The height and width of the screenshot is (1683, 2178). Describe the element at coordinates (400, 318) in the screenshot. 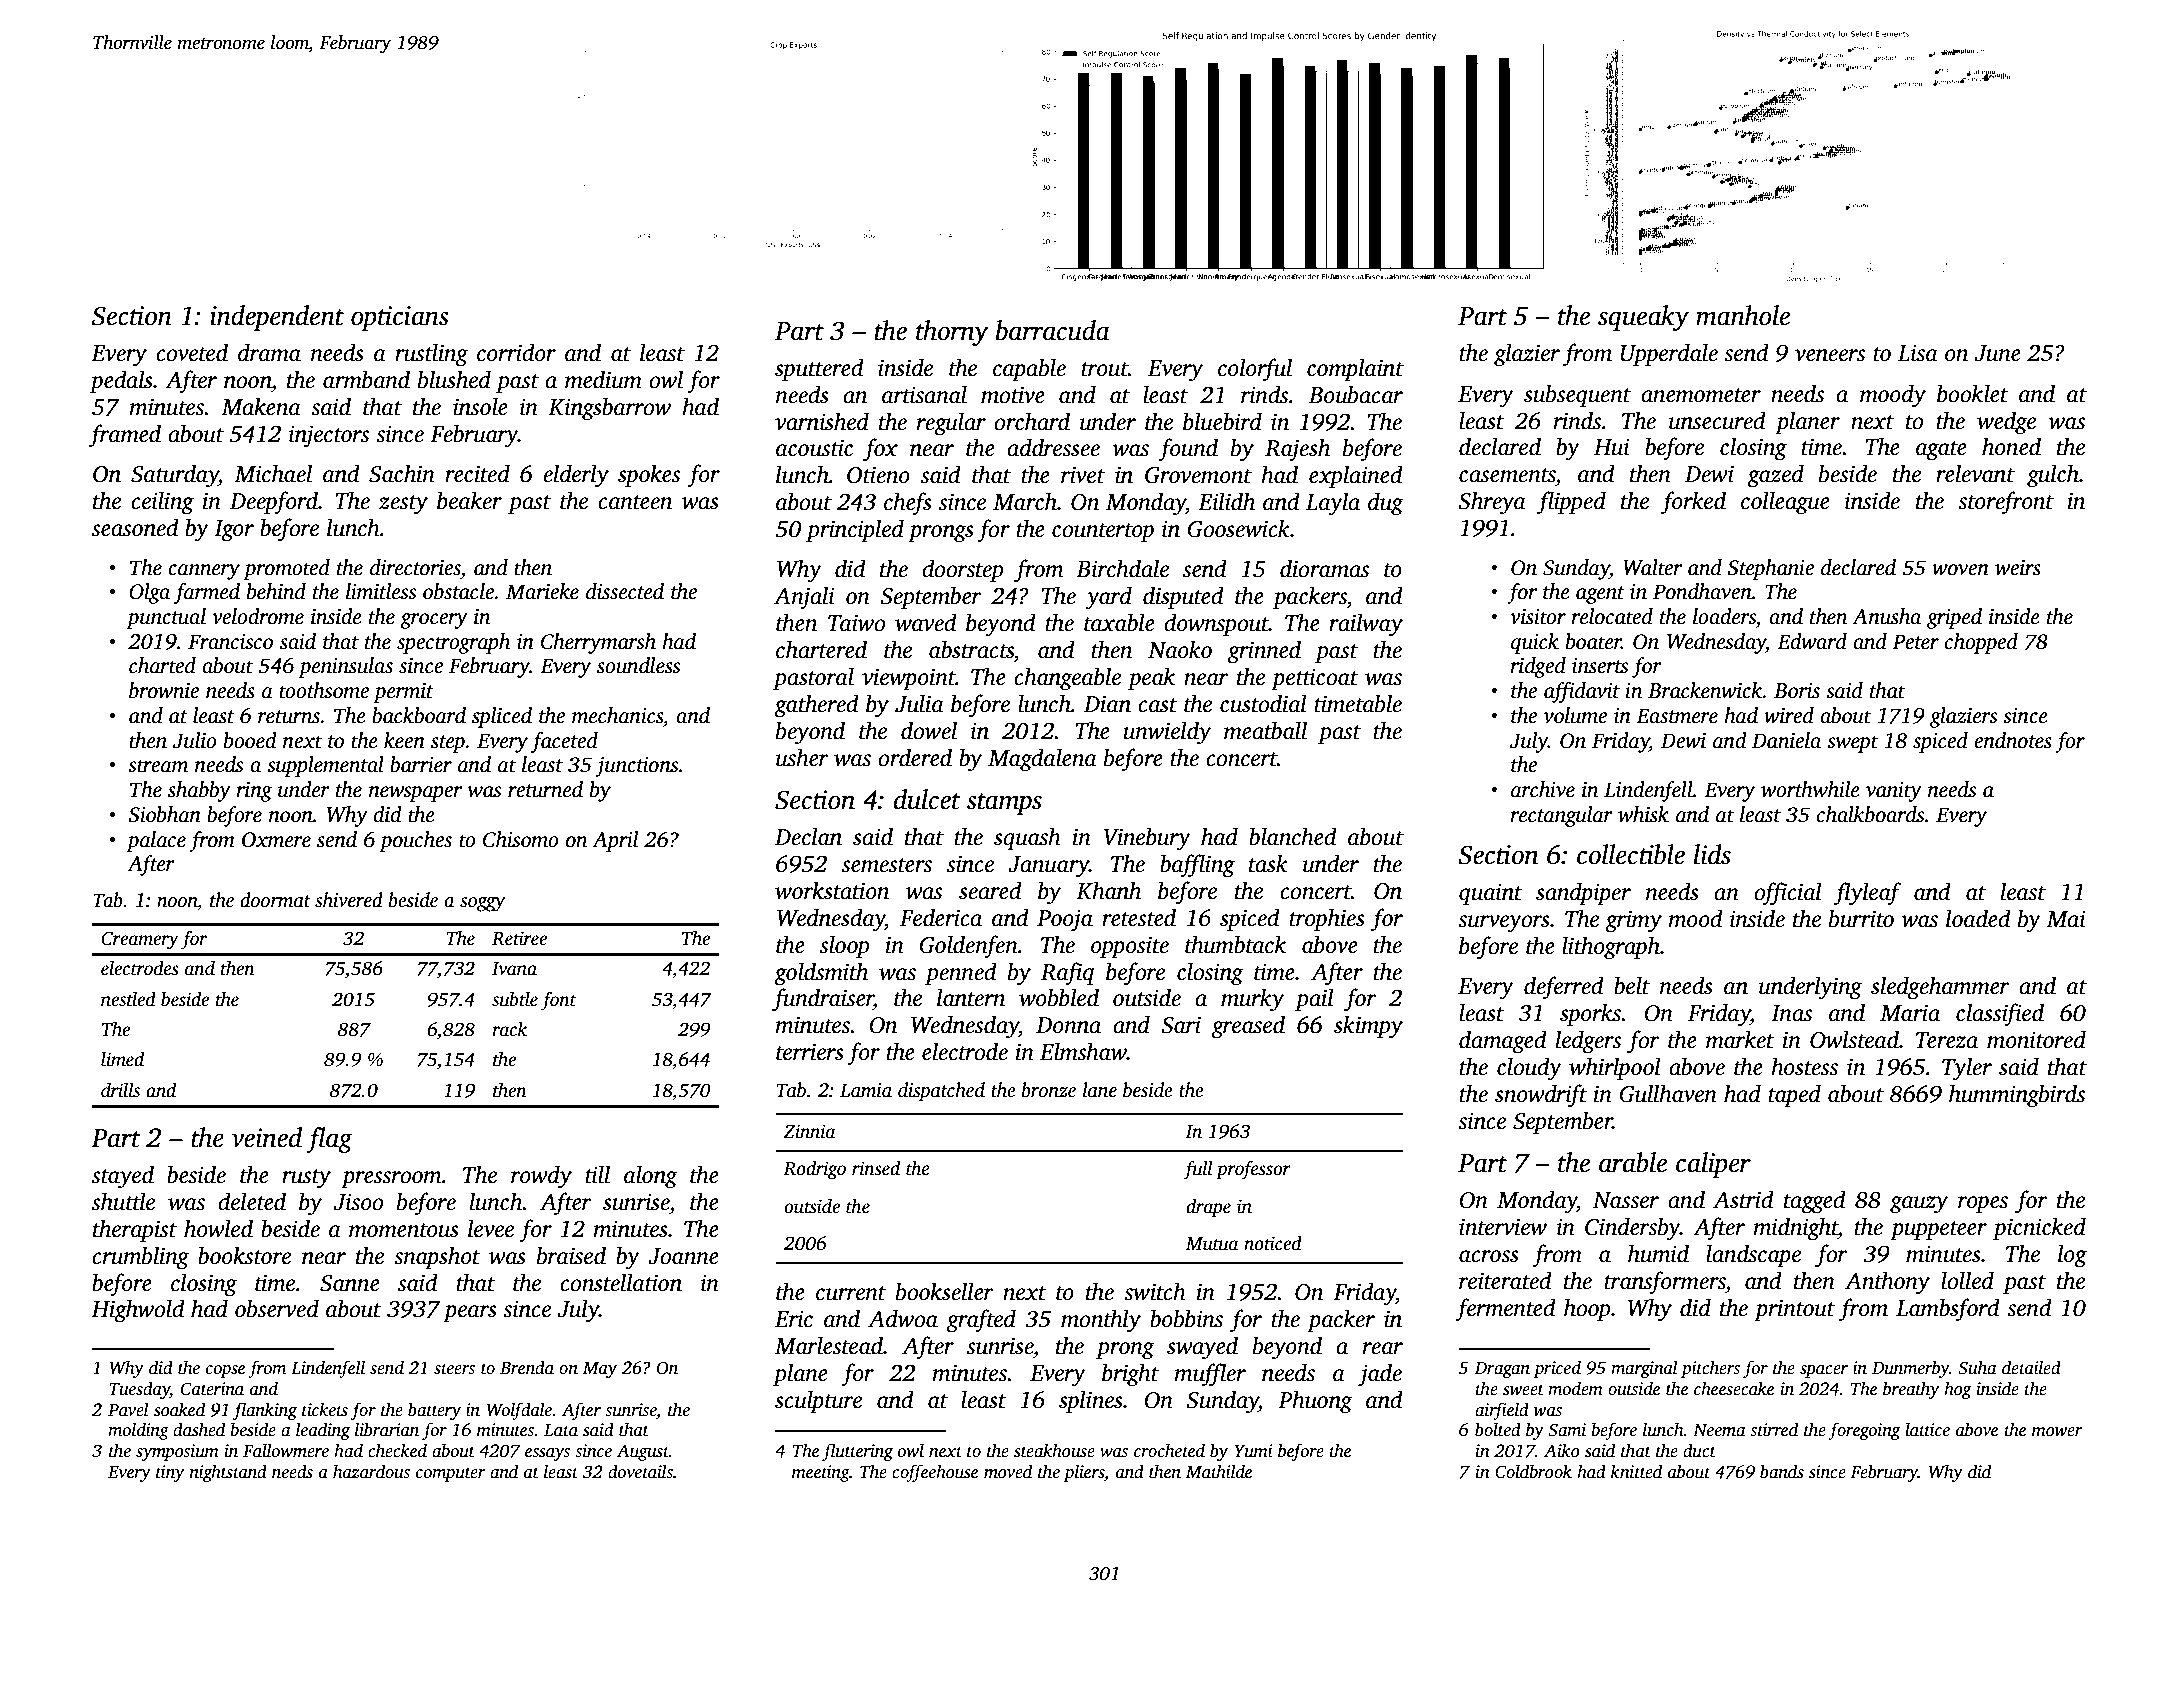

I see `opticians` at that location.
